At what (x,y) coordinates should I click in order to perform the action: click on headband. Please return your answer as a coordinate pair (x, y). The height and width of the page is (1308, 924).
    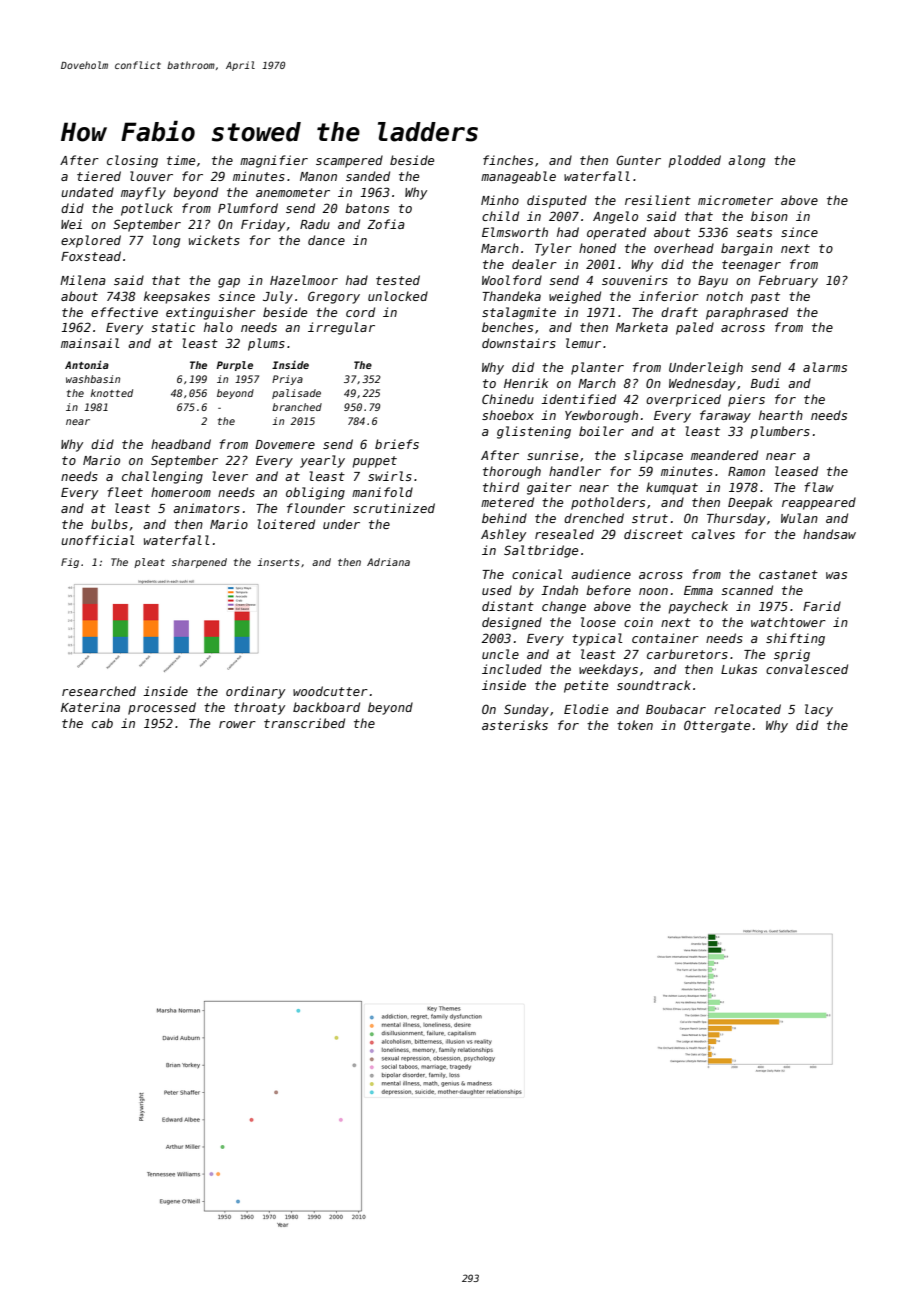
    Looking at the image, I should click on (181, 444).
